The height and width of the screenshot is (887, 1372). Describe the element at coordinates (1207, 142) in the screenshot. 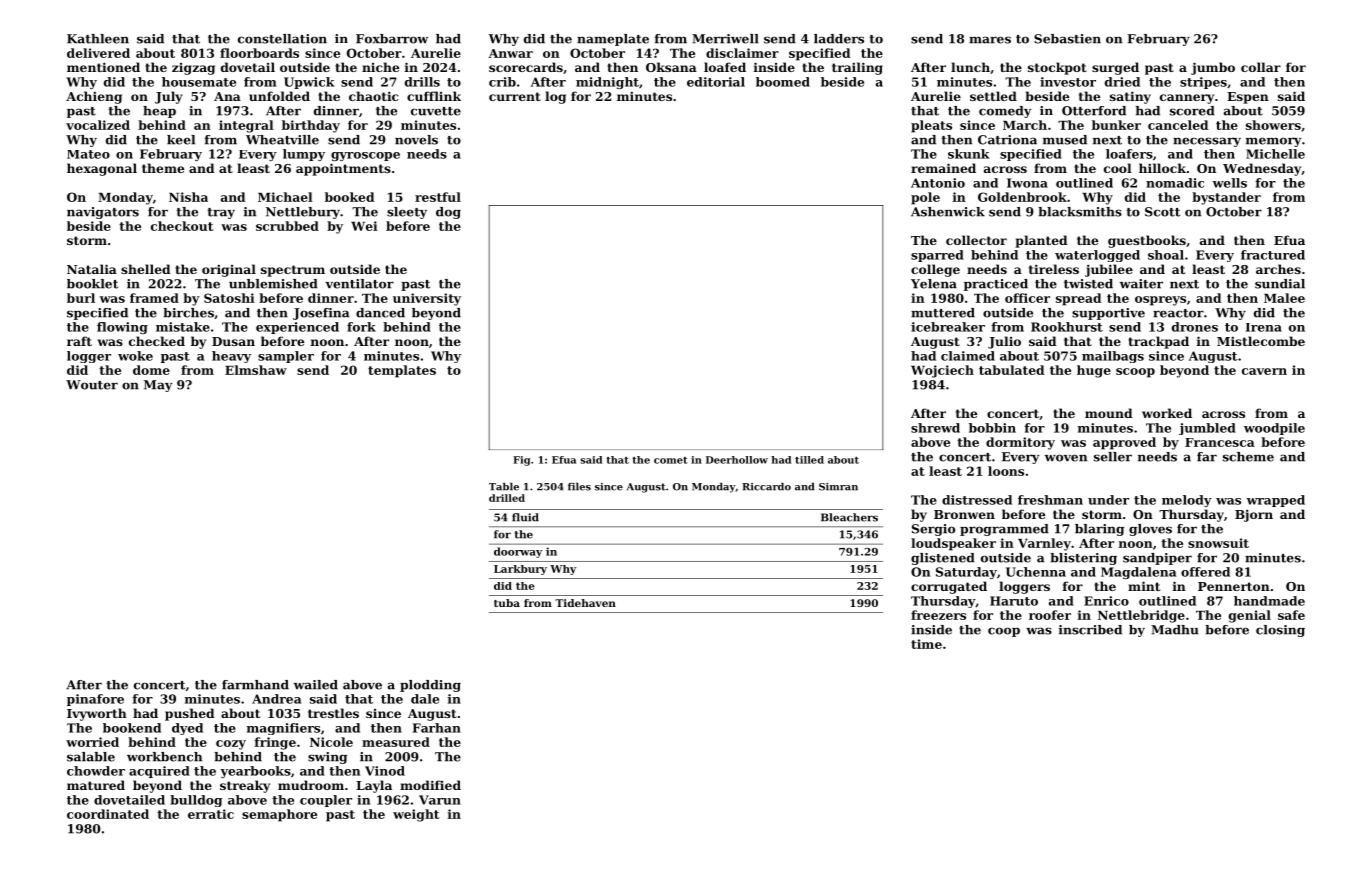

I see `necessary` at that location.
